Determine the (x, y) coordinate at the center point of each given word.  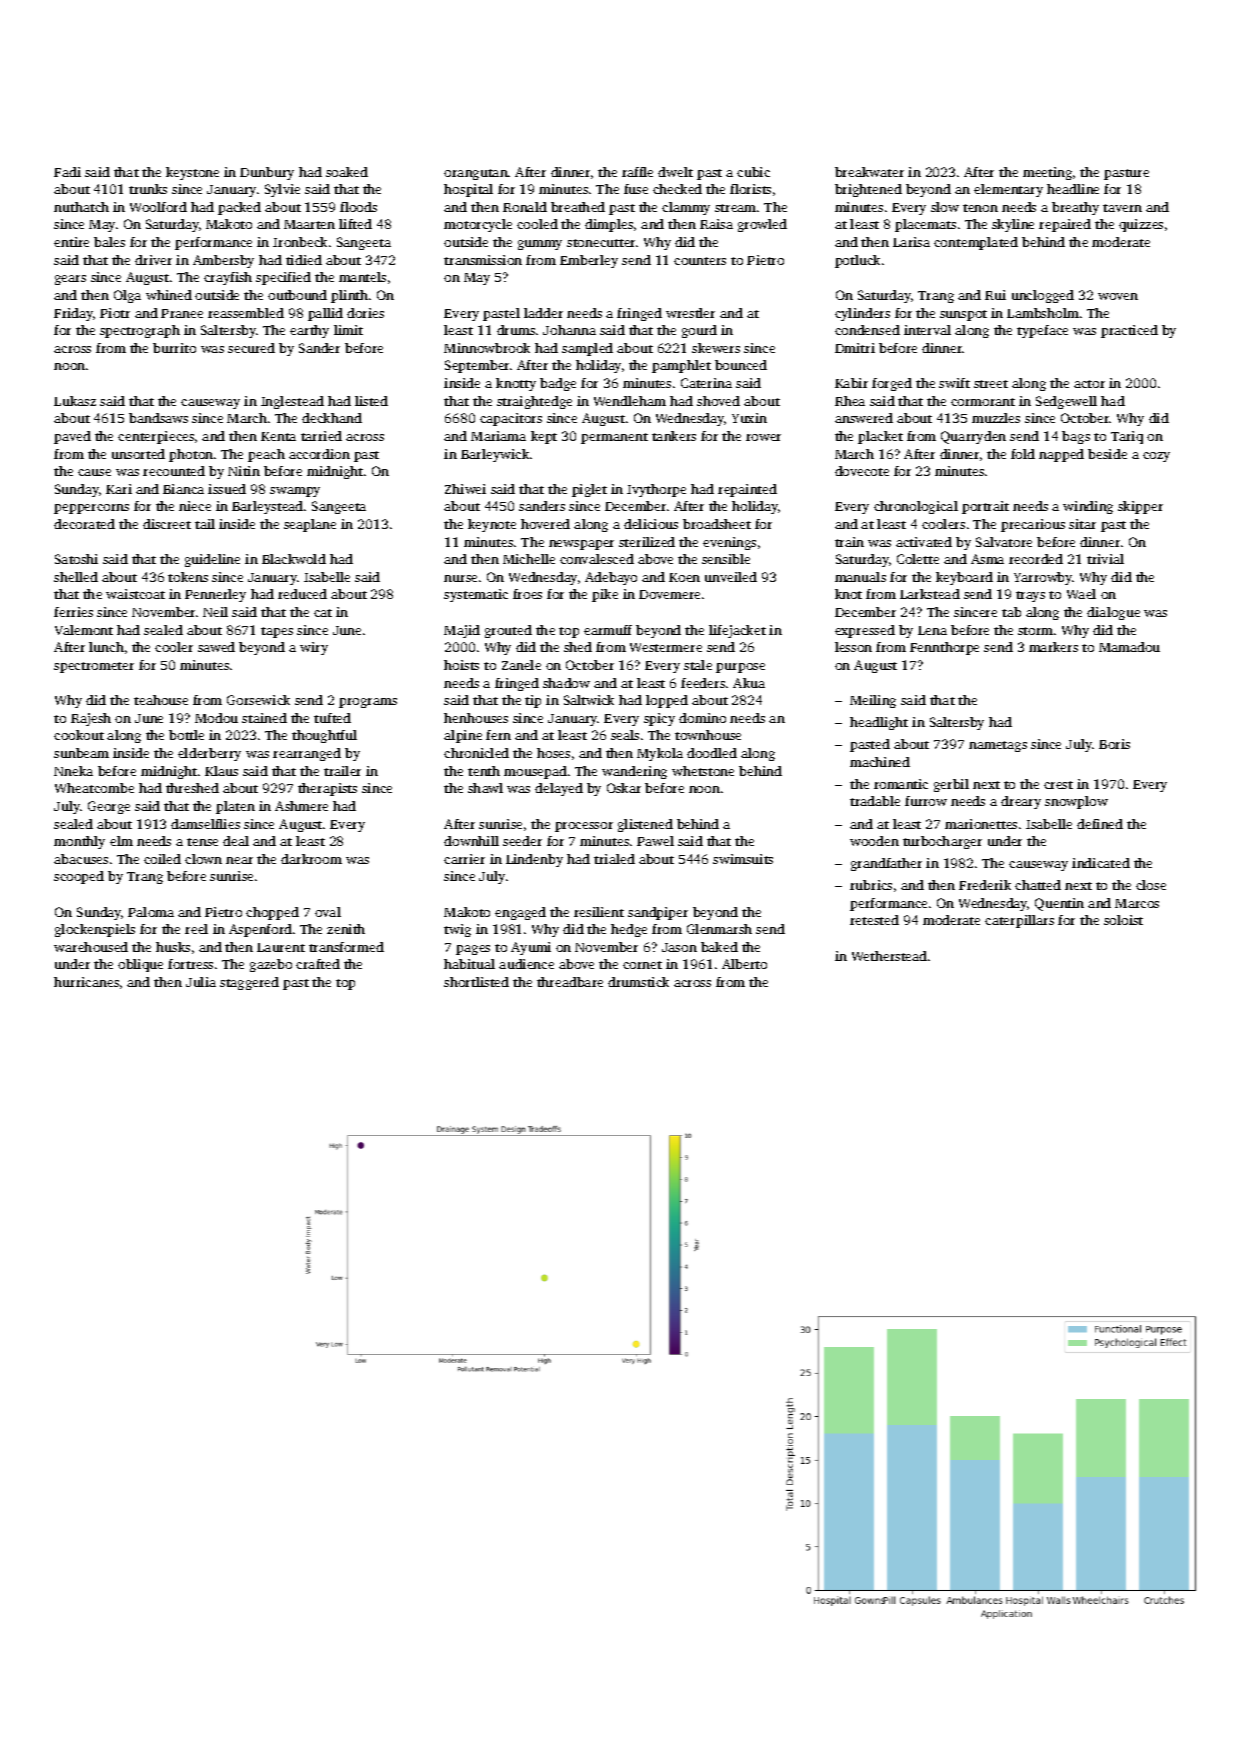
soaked (347, 172)
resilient (599, 912)
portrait (985, 507)
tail (205, 524)
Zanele (521, 665)
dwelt (675, 172)
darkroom (311, 859)
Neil (215, 612)
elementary (1008, 190)
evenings (729, 543)
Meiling (873, 701)
